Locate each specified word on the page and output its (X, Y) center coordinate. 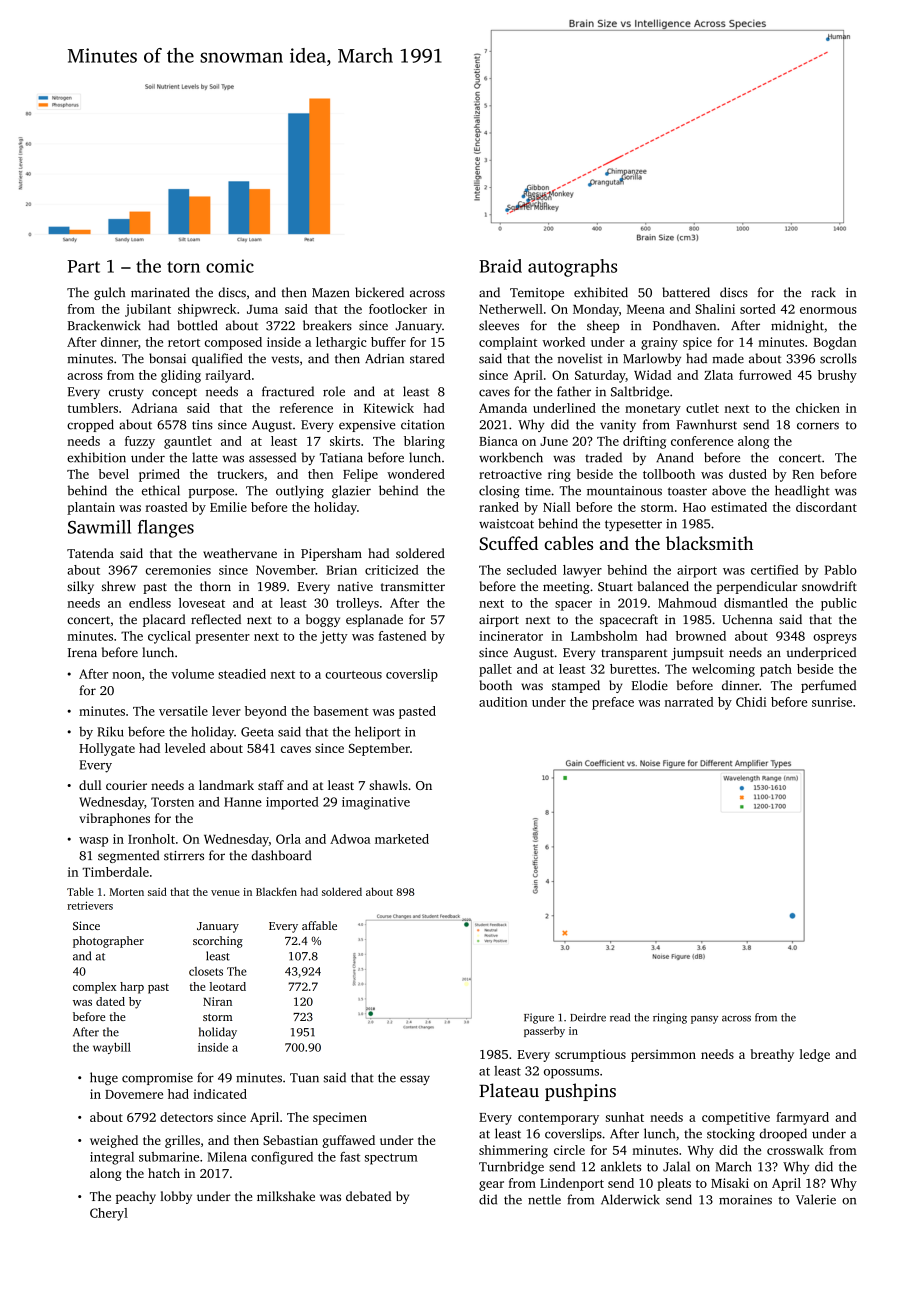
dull (90, 785)
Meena (646, 309)
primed (159, 475)
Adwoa (350, 839)
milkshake (286, 1196)
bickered (379, 292)
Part (83, 266)
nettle (544, 1199)
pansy (704, 1020)
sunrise (832, 702)
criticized (392, 570)
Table (80, 891)
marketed (402, 839)
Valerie (816, 1199)
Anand (675, 457)
